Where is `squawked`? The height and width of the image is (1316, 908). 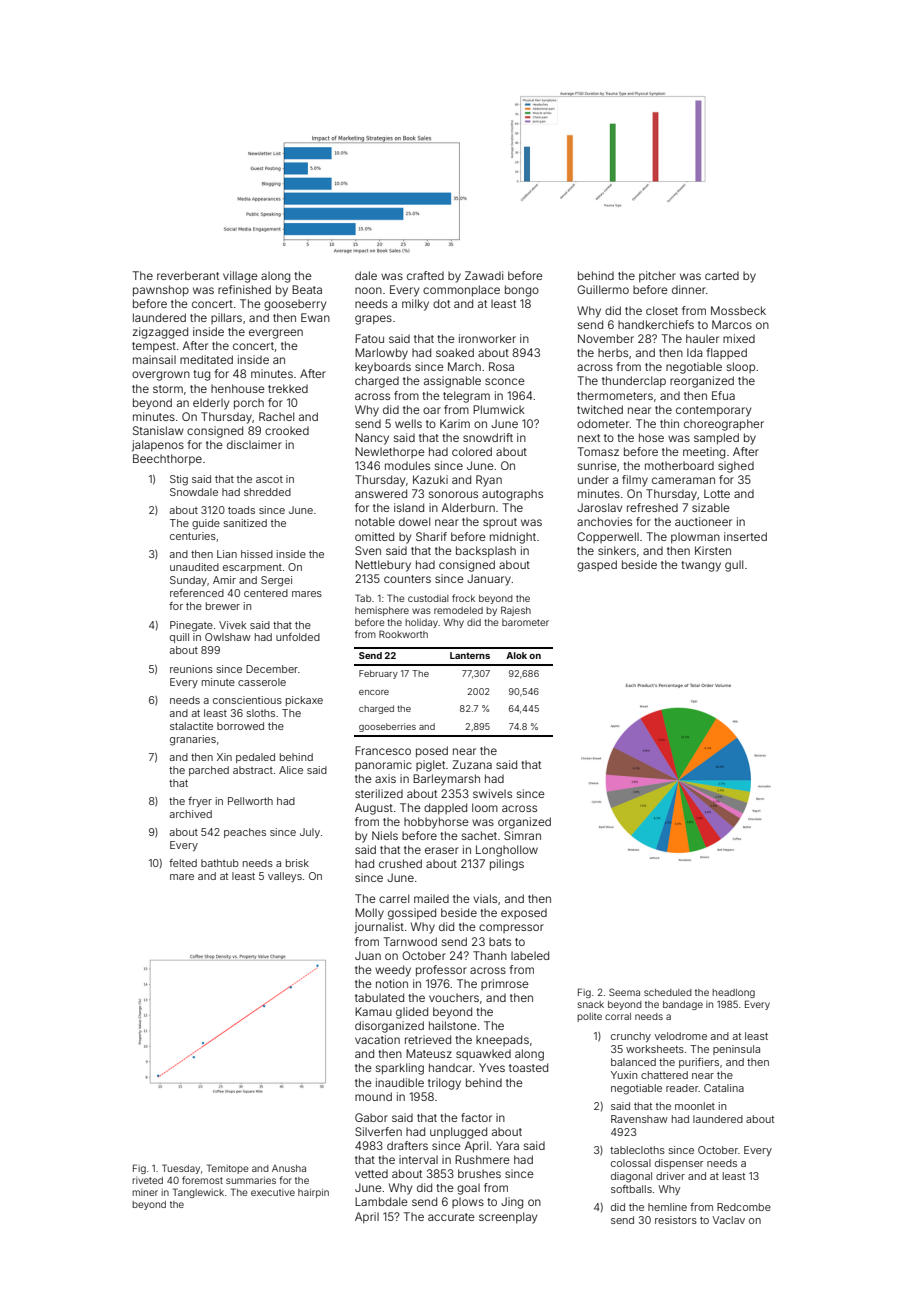 squawked is located at coordinates (483, 1055).
